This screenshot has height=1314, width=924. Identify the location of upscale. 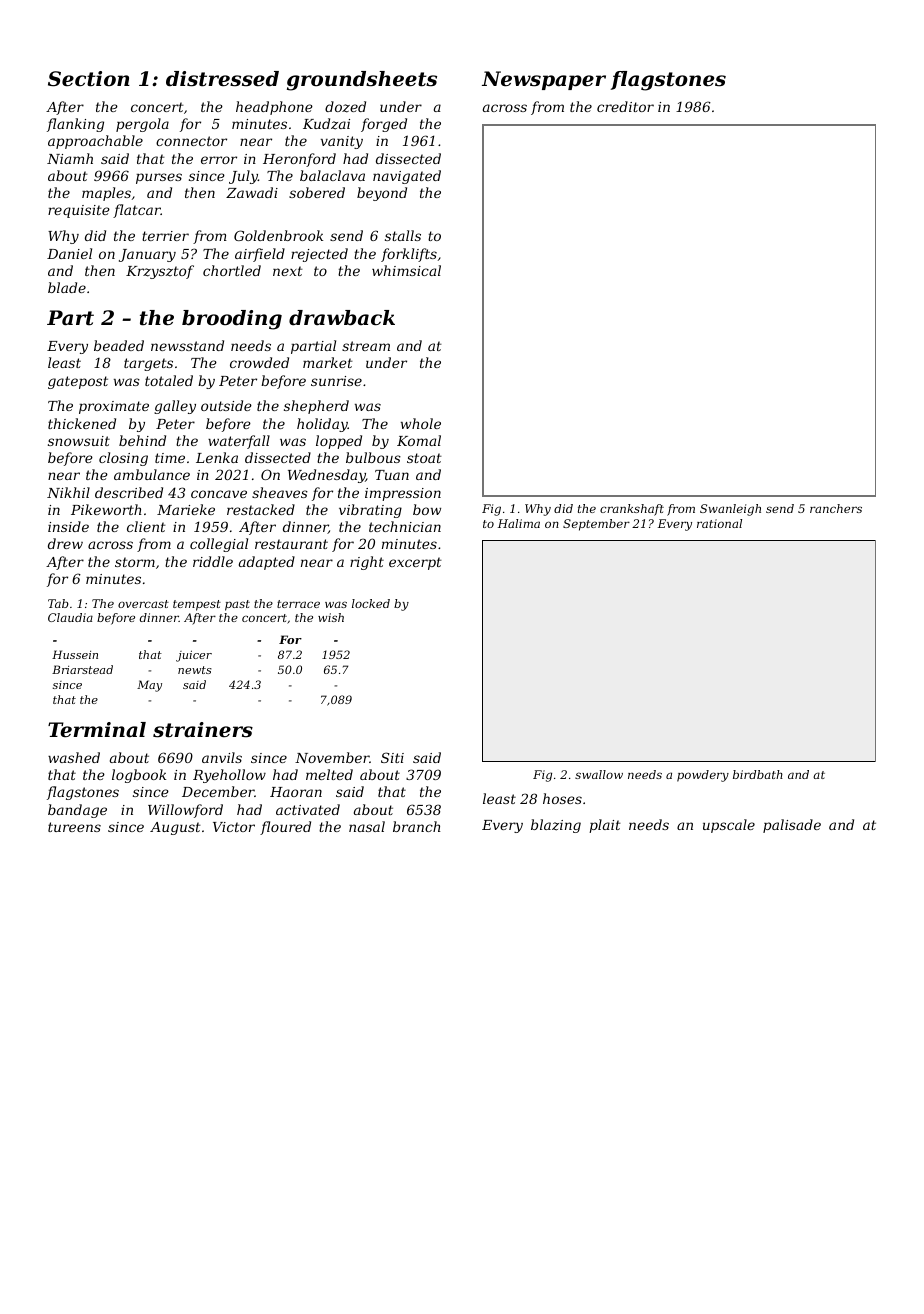
(729, 826).
